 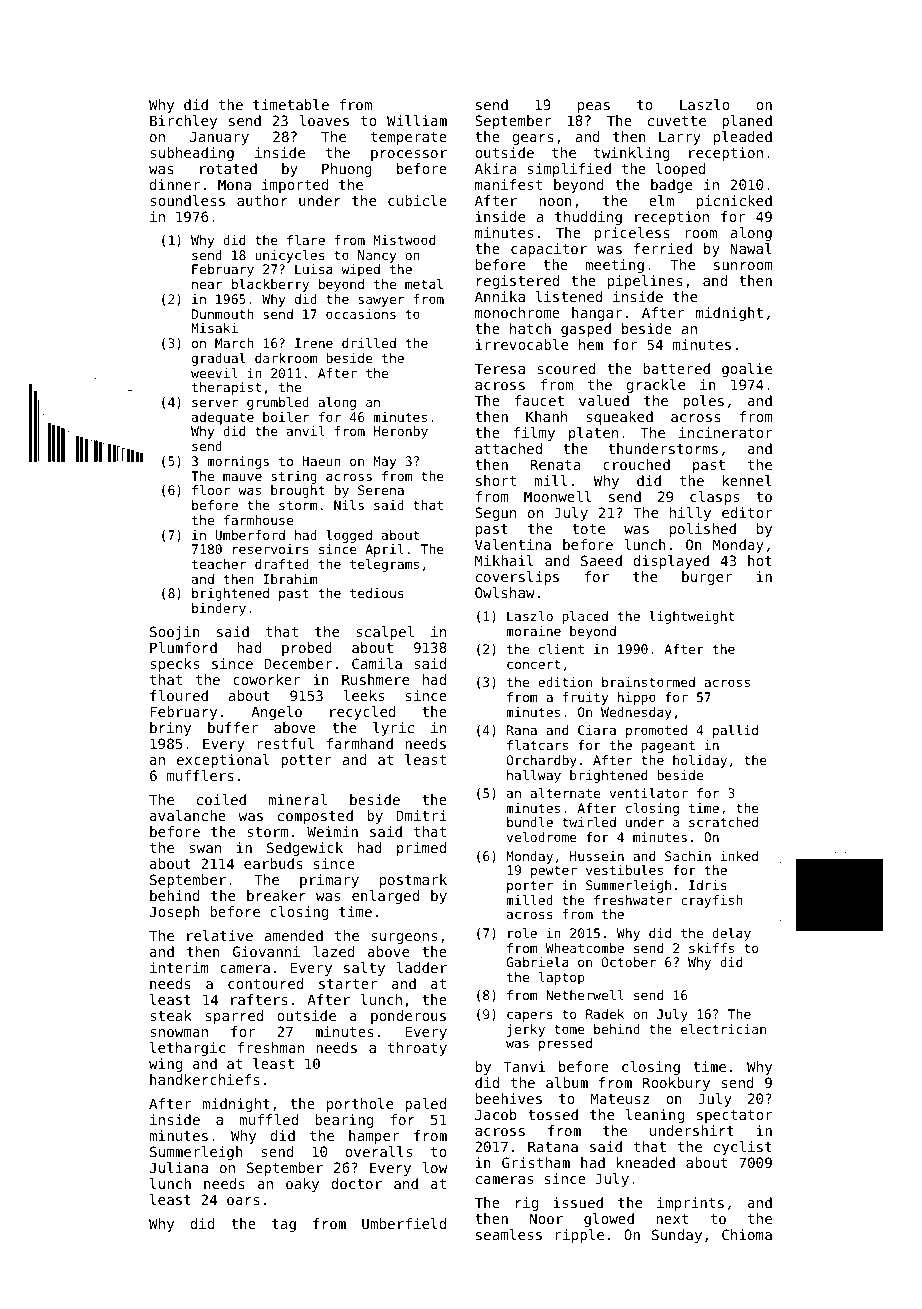 I want to click on Umberfield, so click(x=404, y=1223).
